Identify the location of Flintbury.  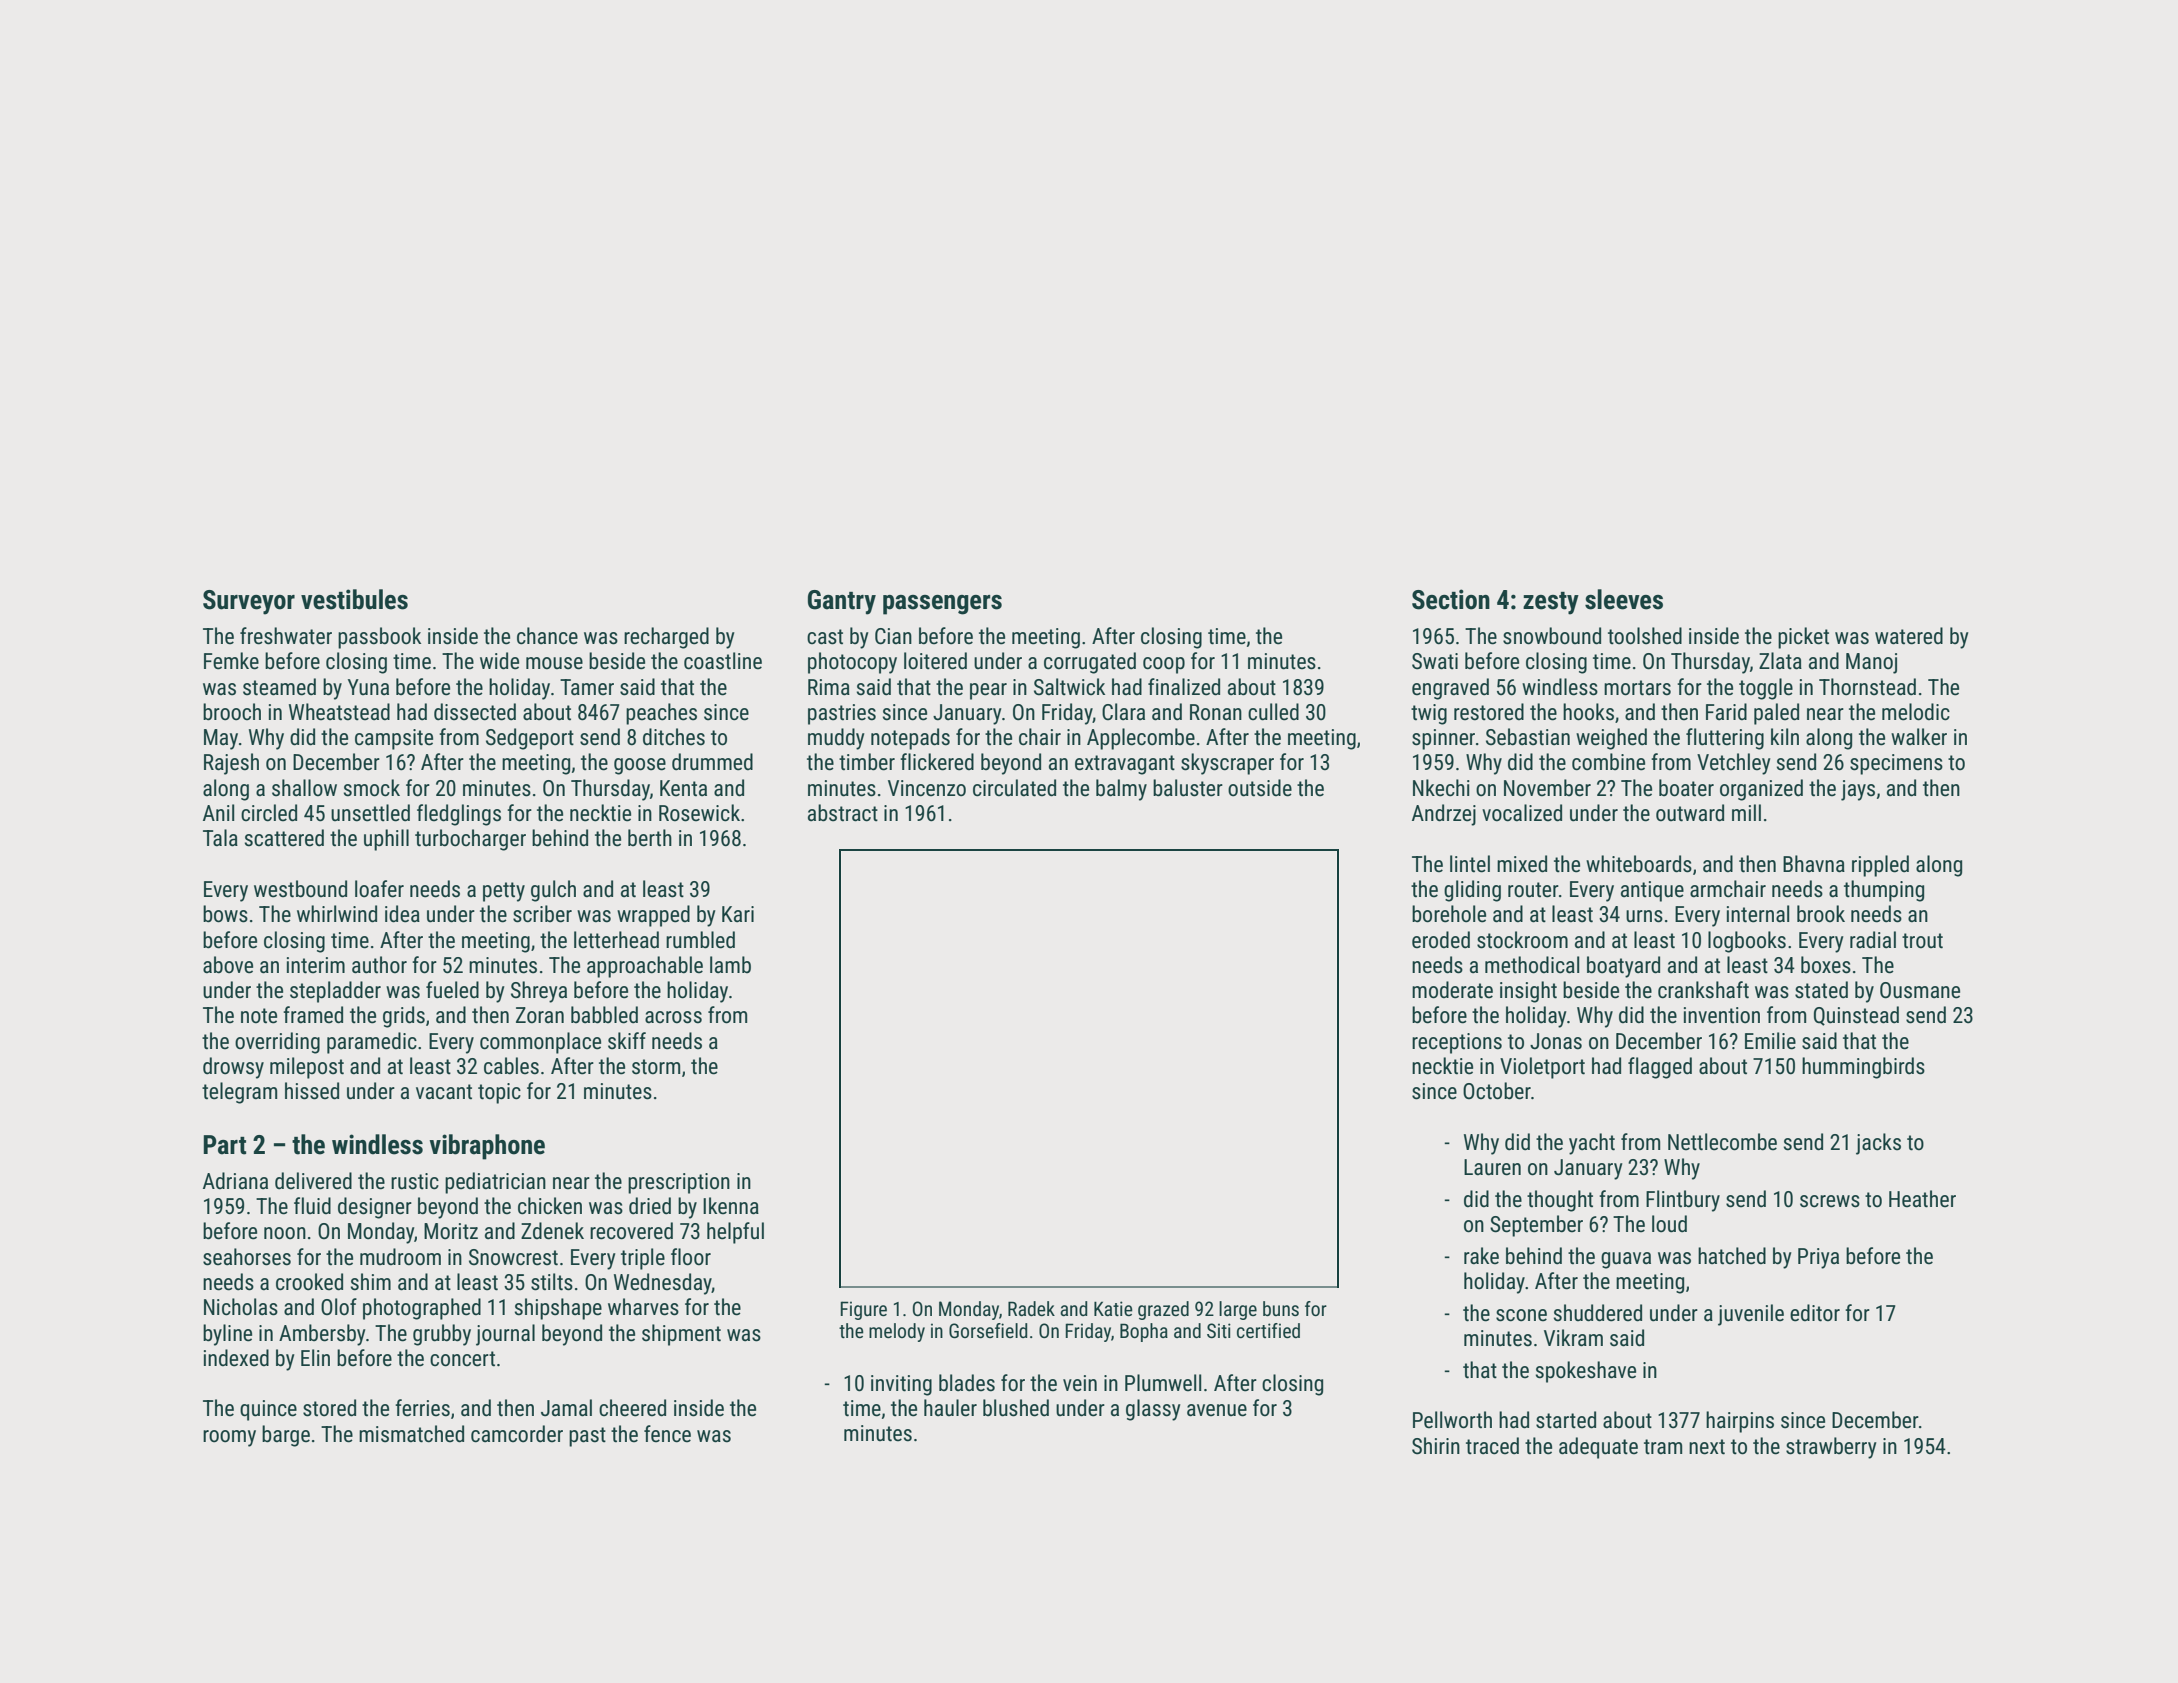
(1683, 1201).
